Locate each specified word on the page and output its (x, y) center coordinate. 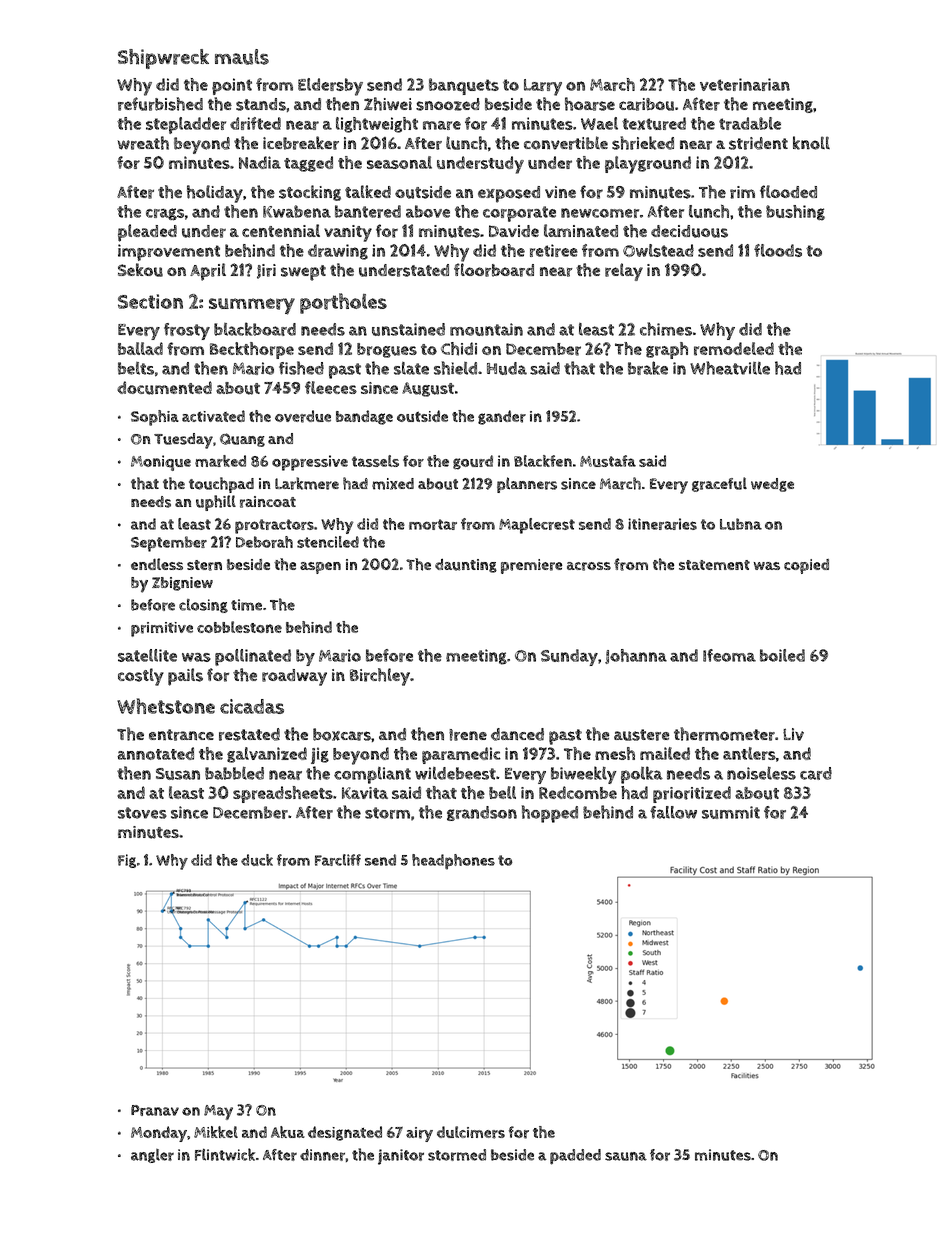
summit (731, 812)
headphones (453, 862)
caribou (646, 104)
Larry (543, 87)
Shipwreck (163, 59)
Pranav (155, 1110)
